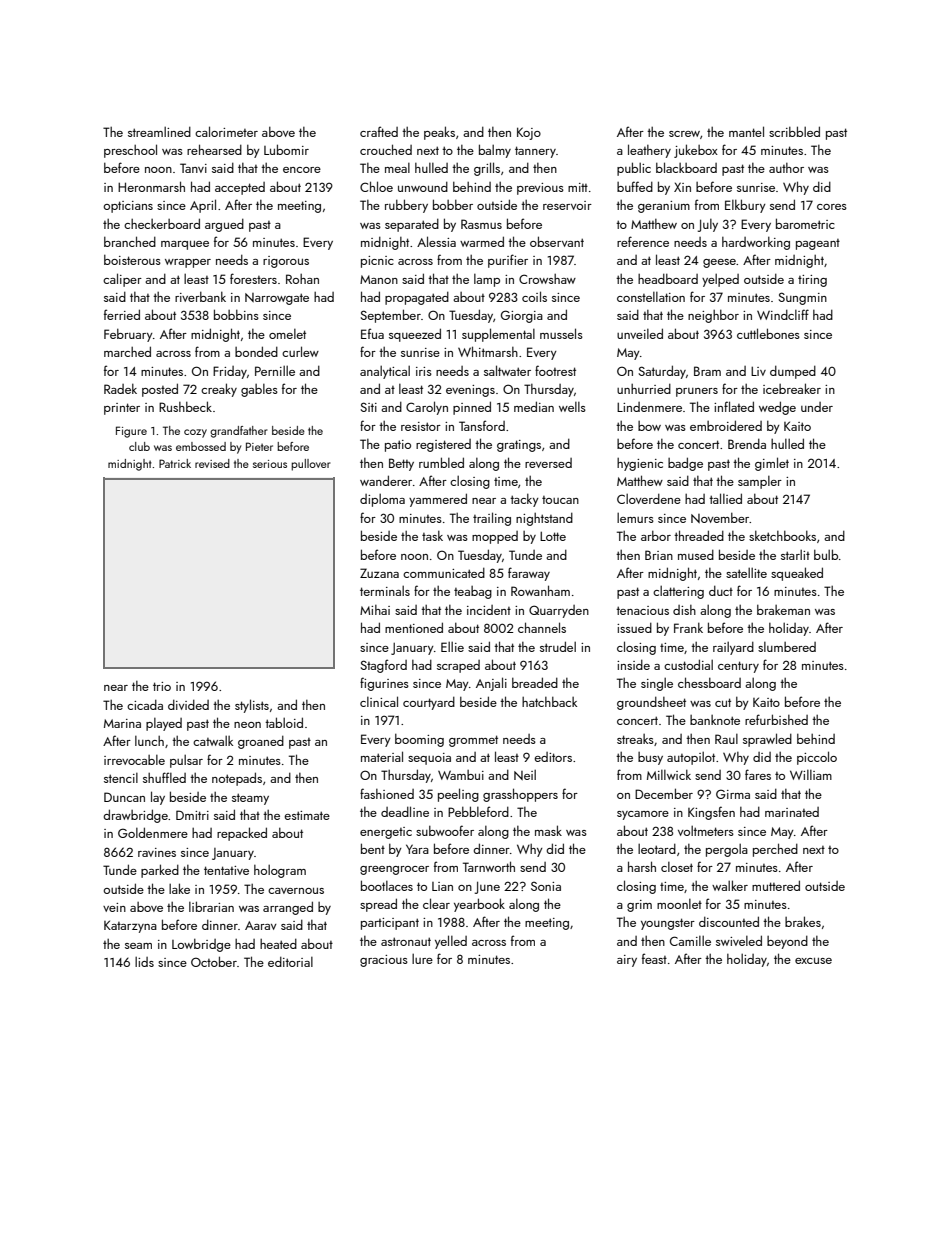 The width and height of the document is (952, 1233). Describe the element at coordinates (746, 131) in the document. I see `mantel` at that location.
